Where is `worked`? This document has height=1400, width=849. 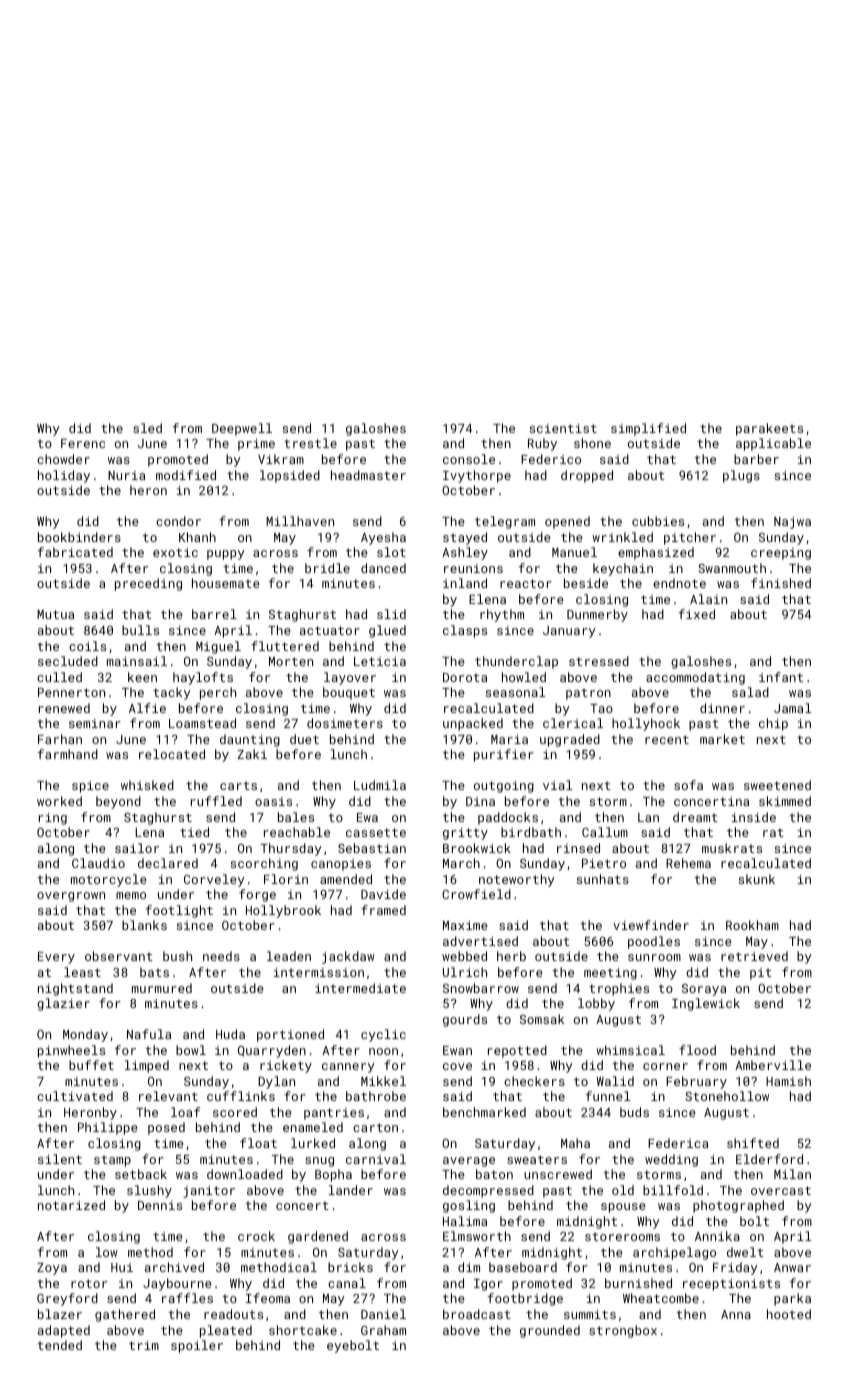
worked is located at coordinates (59, 801).
